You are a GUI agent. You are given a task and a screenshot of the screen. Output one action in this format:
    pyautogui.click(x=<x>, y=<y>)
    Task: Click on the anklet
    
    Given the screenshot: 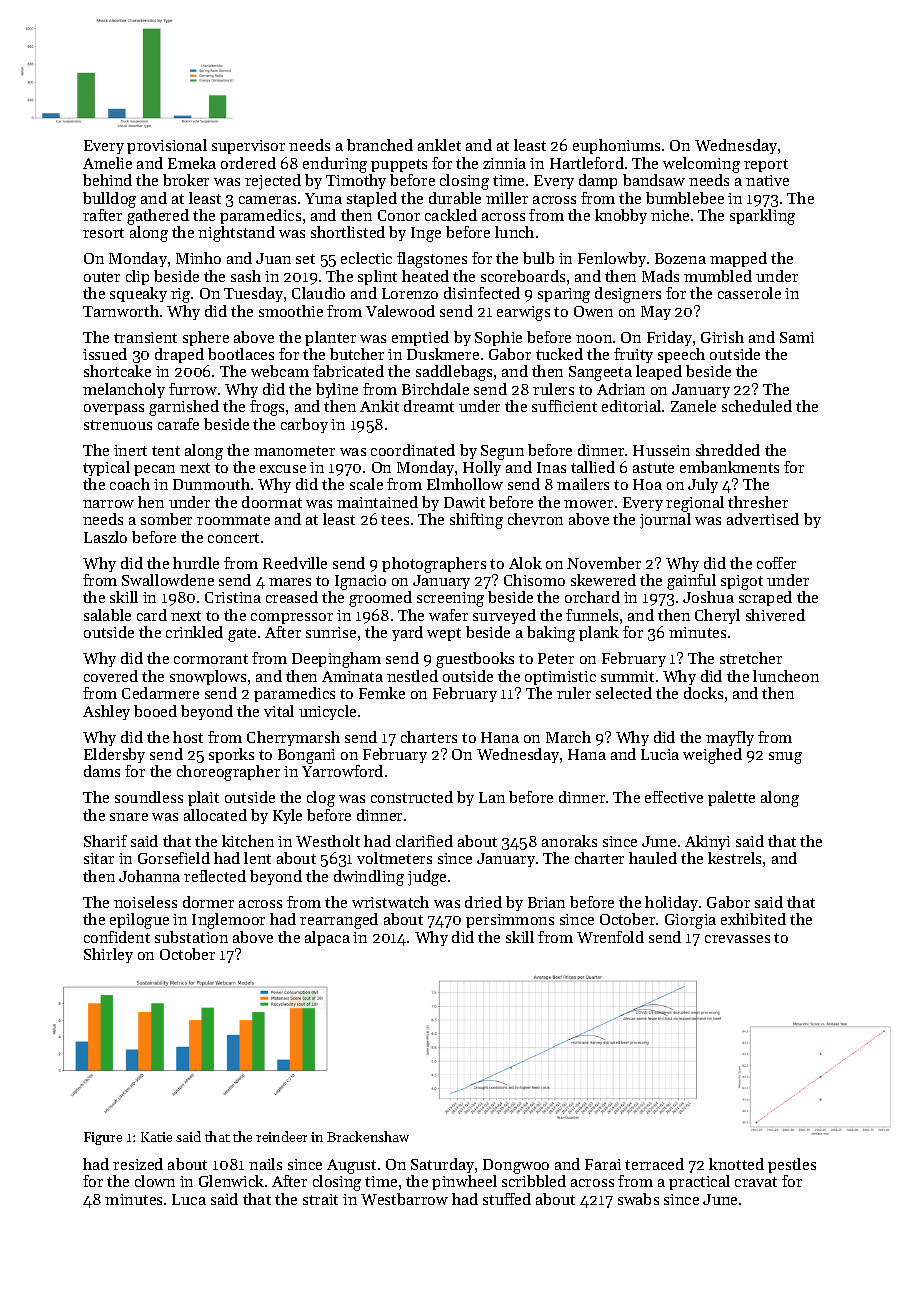 What is the action you would take?
    pyautogui.click(x=439, y=145)
